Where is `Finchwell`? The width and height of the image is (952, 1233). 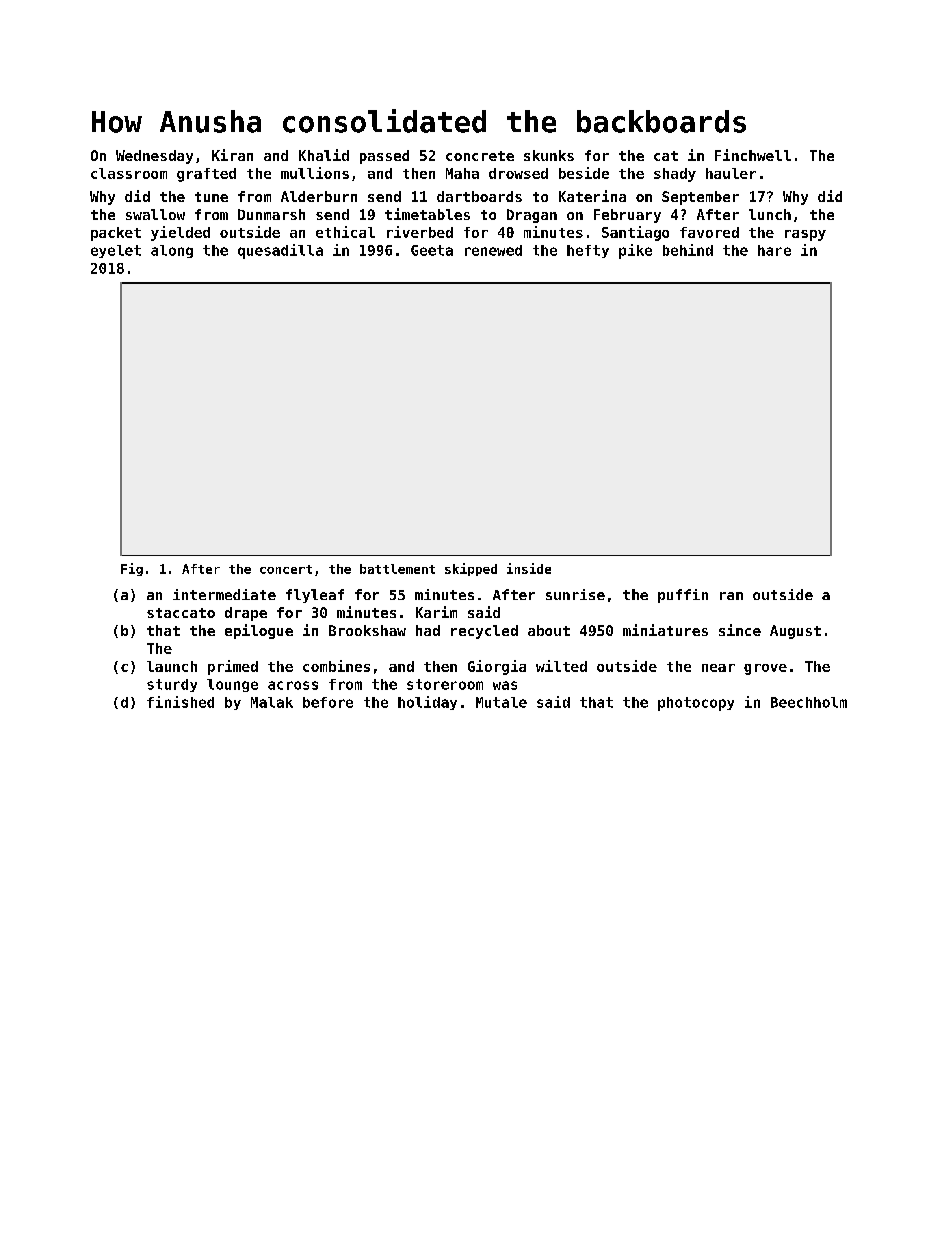 Finchwell is located at coordinates (753, 155).
